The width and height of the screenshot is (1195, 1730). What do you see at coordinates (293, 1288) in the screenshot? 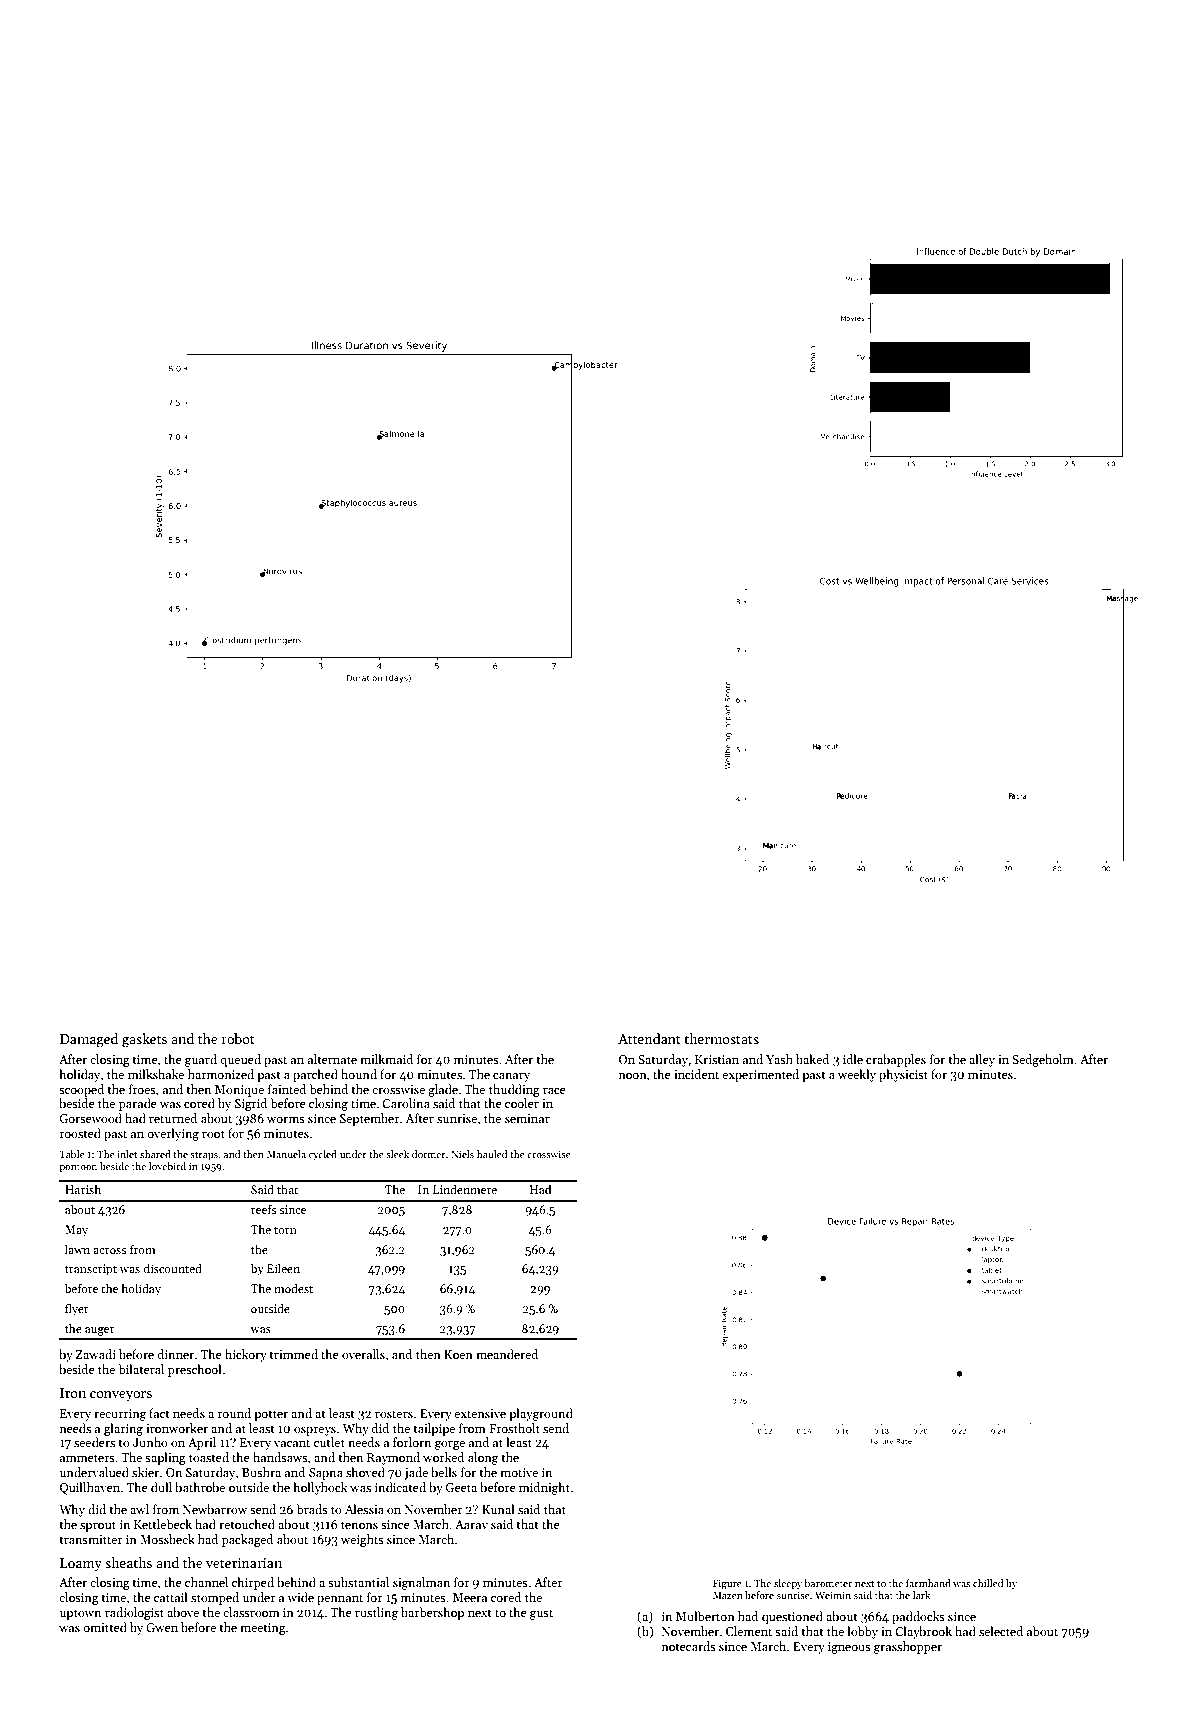
I see `modest` at bounding box center [293, 1288].
